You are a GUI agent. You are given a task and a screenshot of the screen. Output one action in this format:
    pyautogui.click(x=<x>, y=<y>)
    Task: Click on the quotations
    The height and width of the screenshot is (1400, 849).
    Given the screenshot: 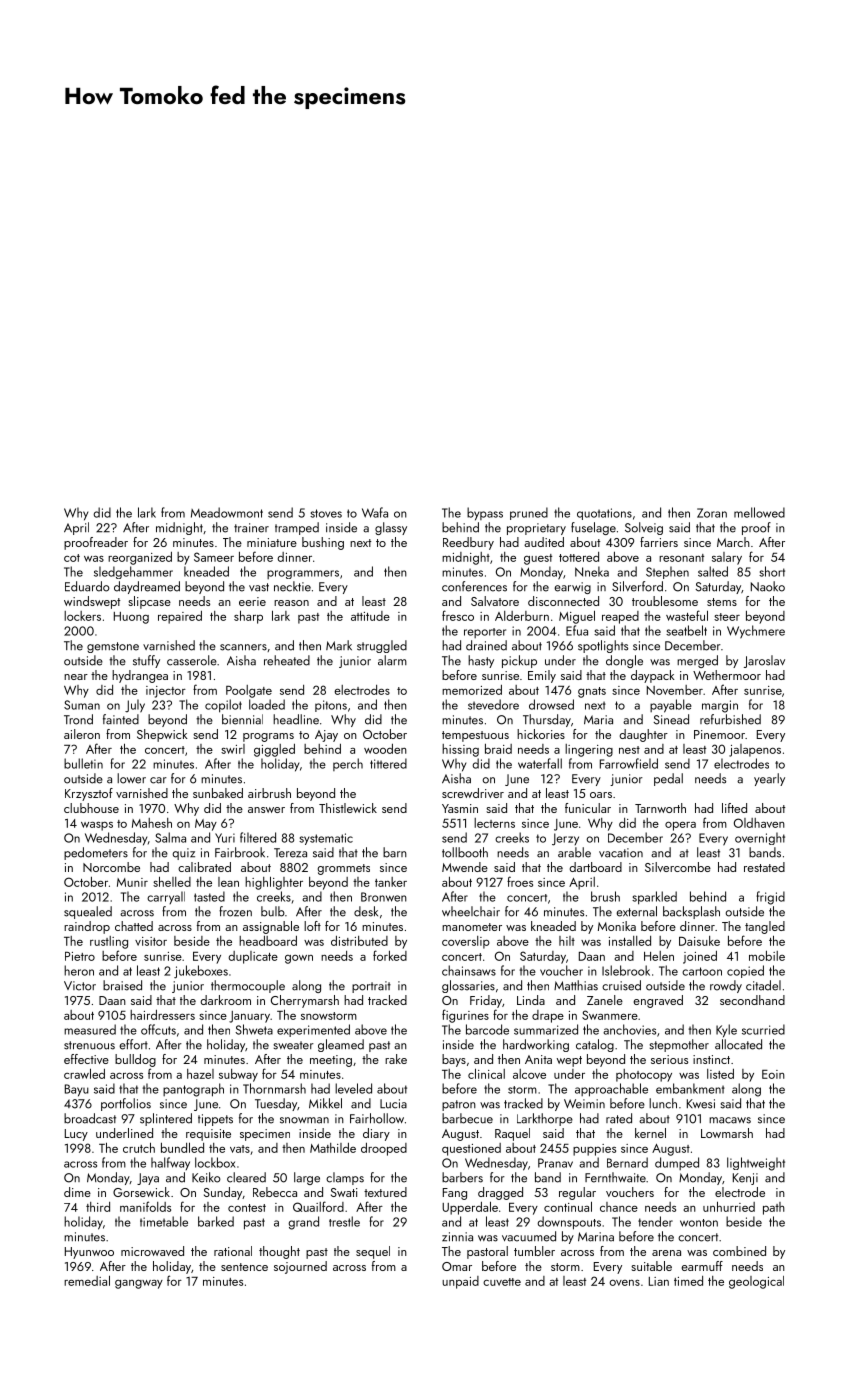 What is the action you would take?
    pyautogui.click(x=604, y=514)
